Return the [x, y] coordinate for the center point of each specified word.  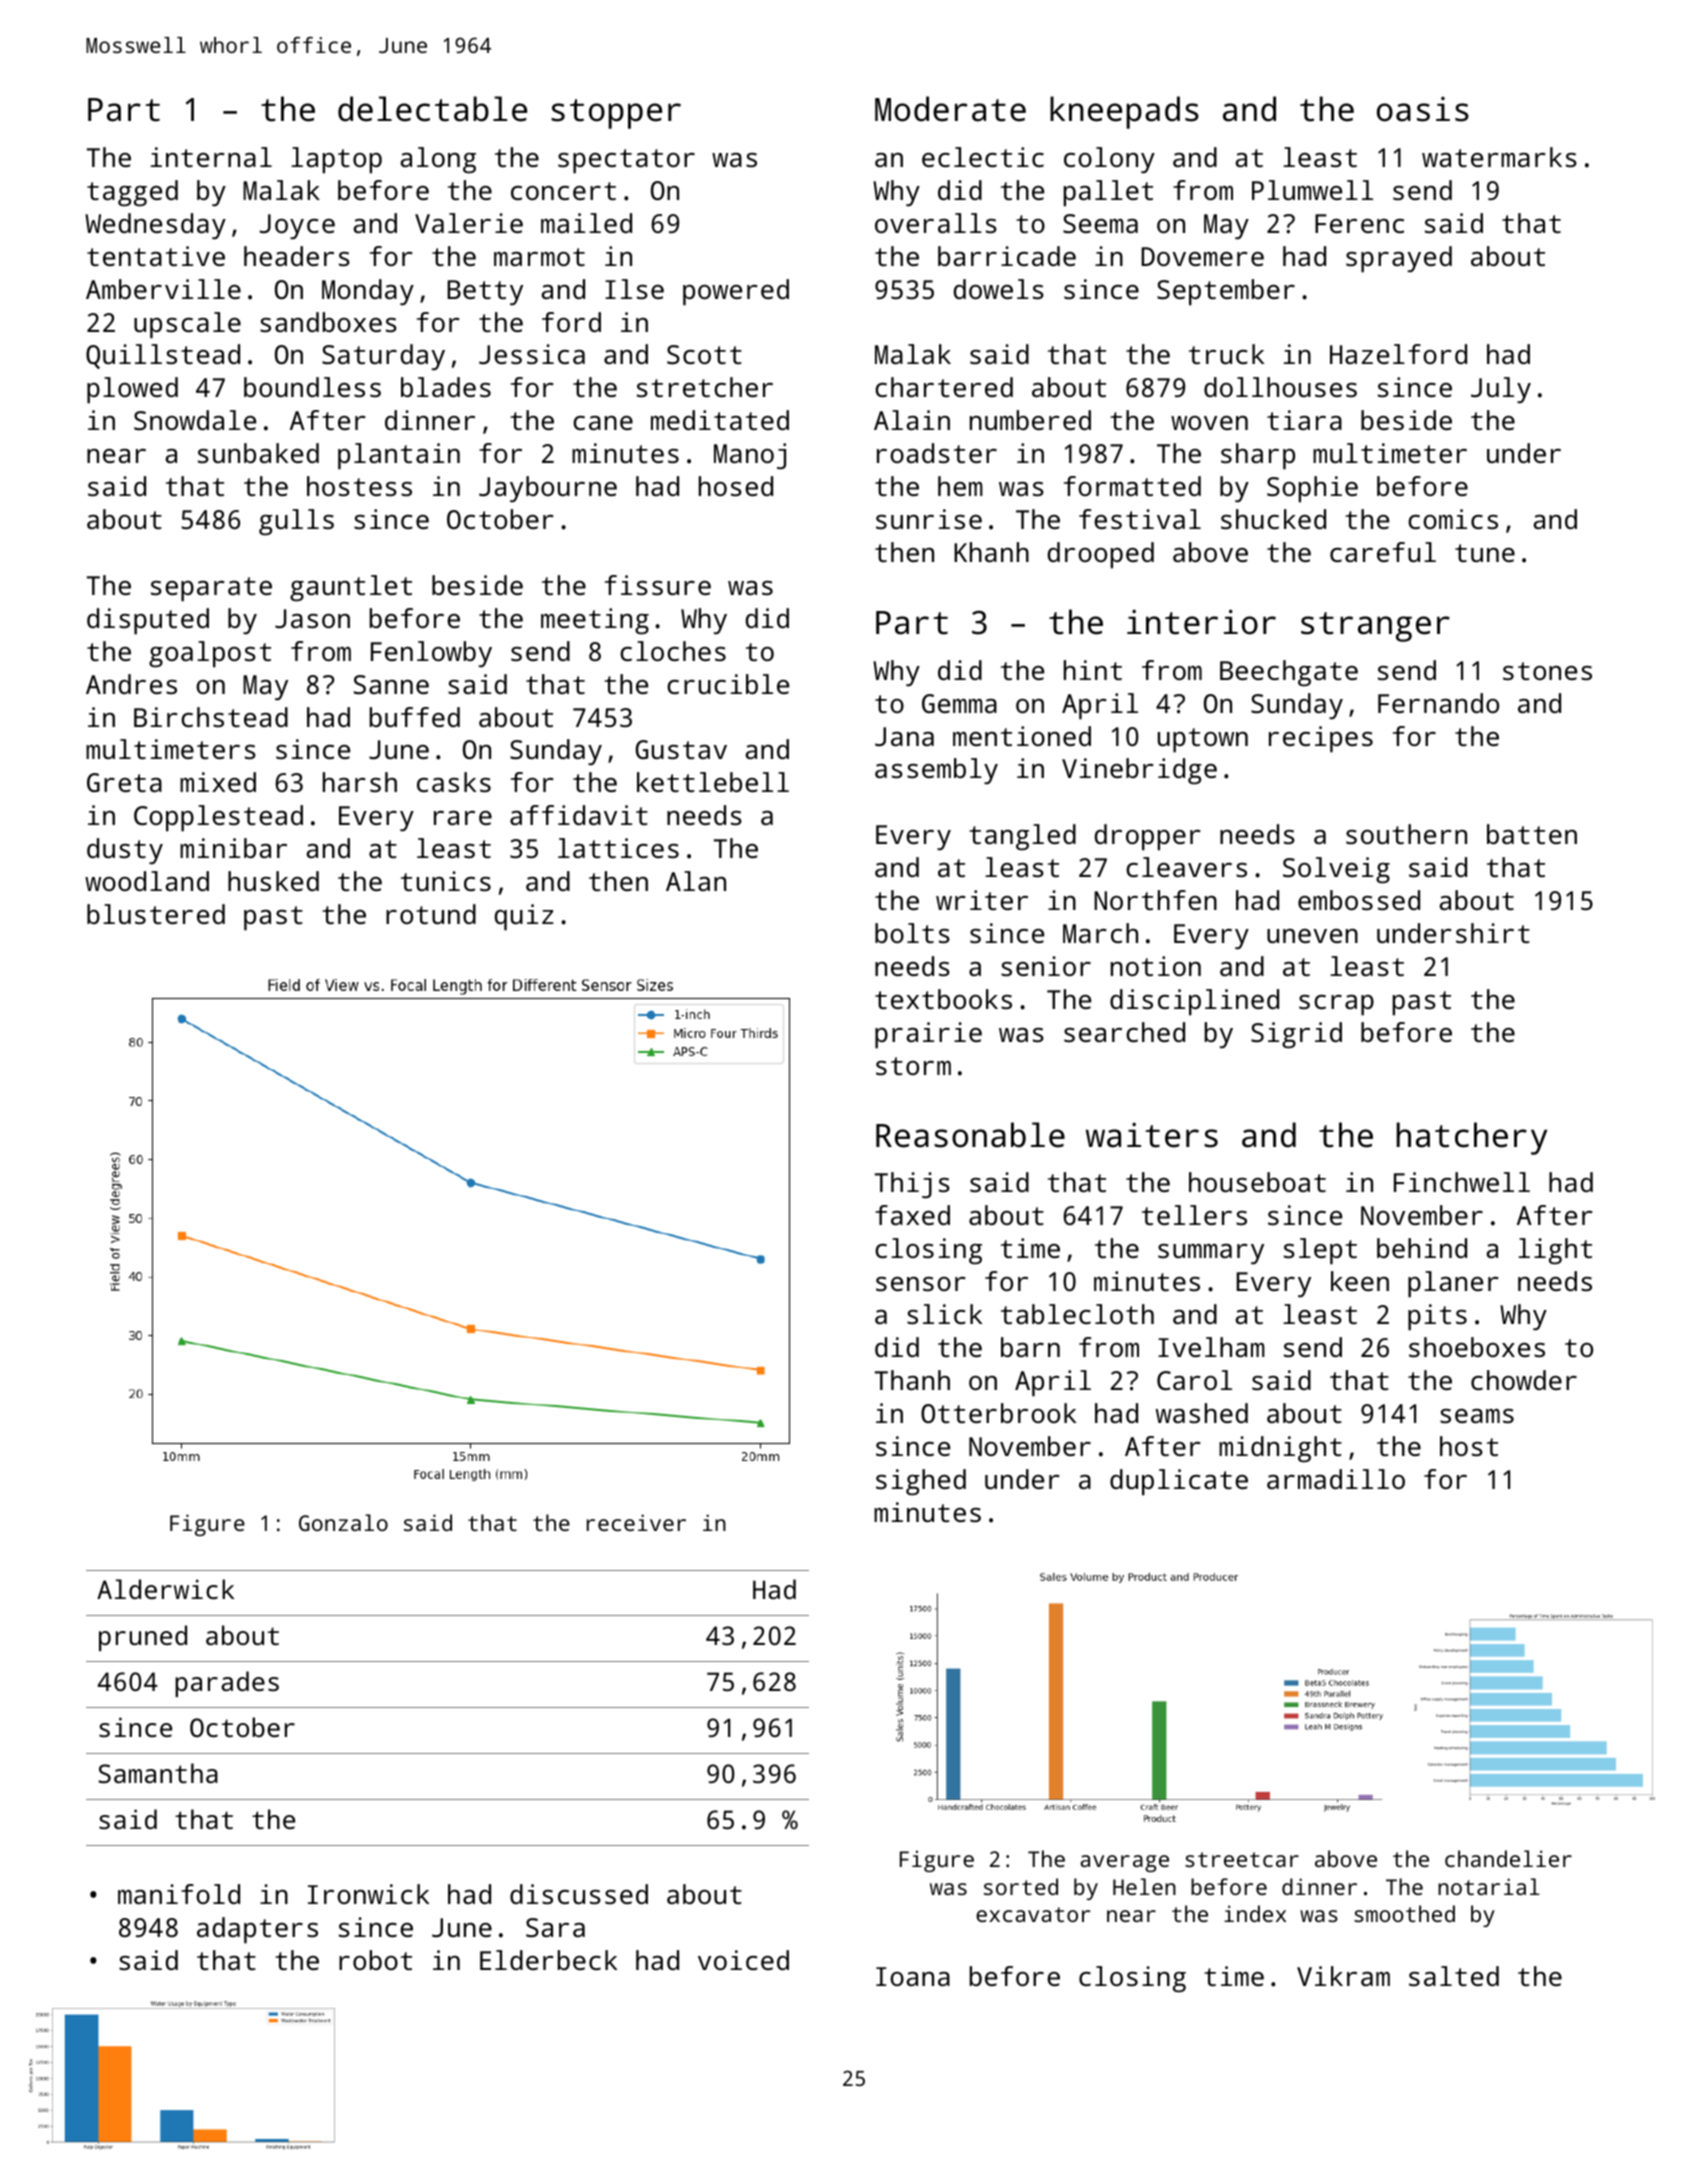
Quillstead [163, 356]
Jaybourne [548, 489]
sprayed [1399, 259]
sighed [921, 1482]
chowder [1524, 1380]
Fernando [1438, 703]
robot [375, 1960]
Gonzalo [343, 1522]
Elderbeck [548, 1960]
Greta [124, 782]
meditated [720, 420]
